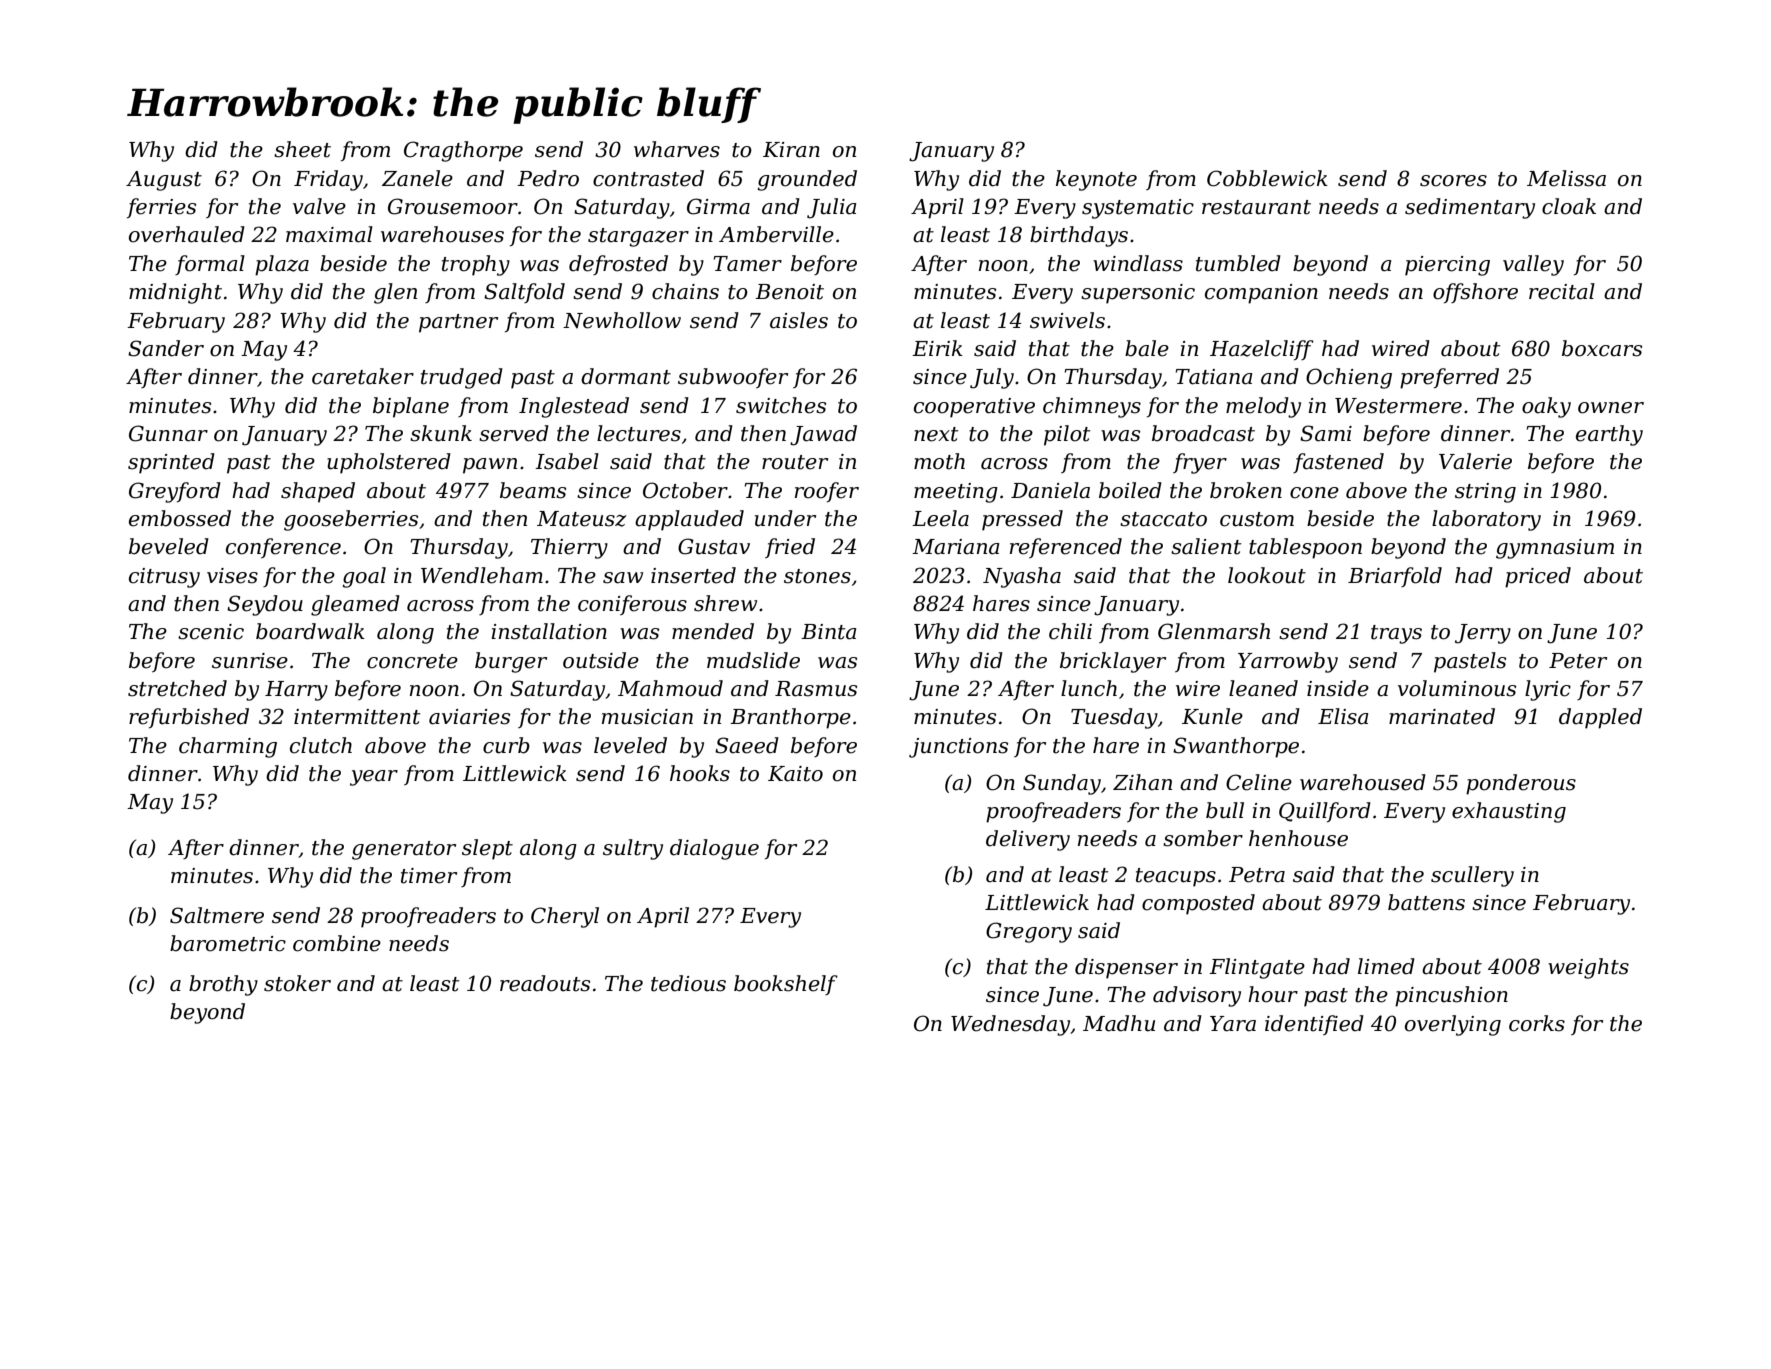  Describe the element at coordinates (1267, 575) in the document. I see `lookout` at that location.
